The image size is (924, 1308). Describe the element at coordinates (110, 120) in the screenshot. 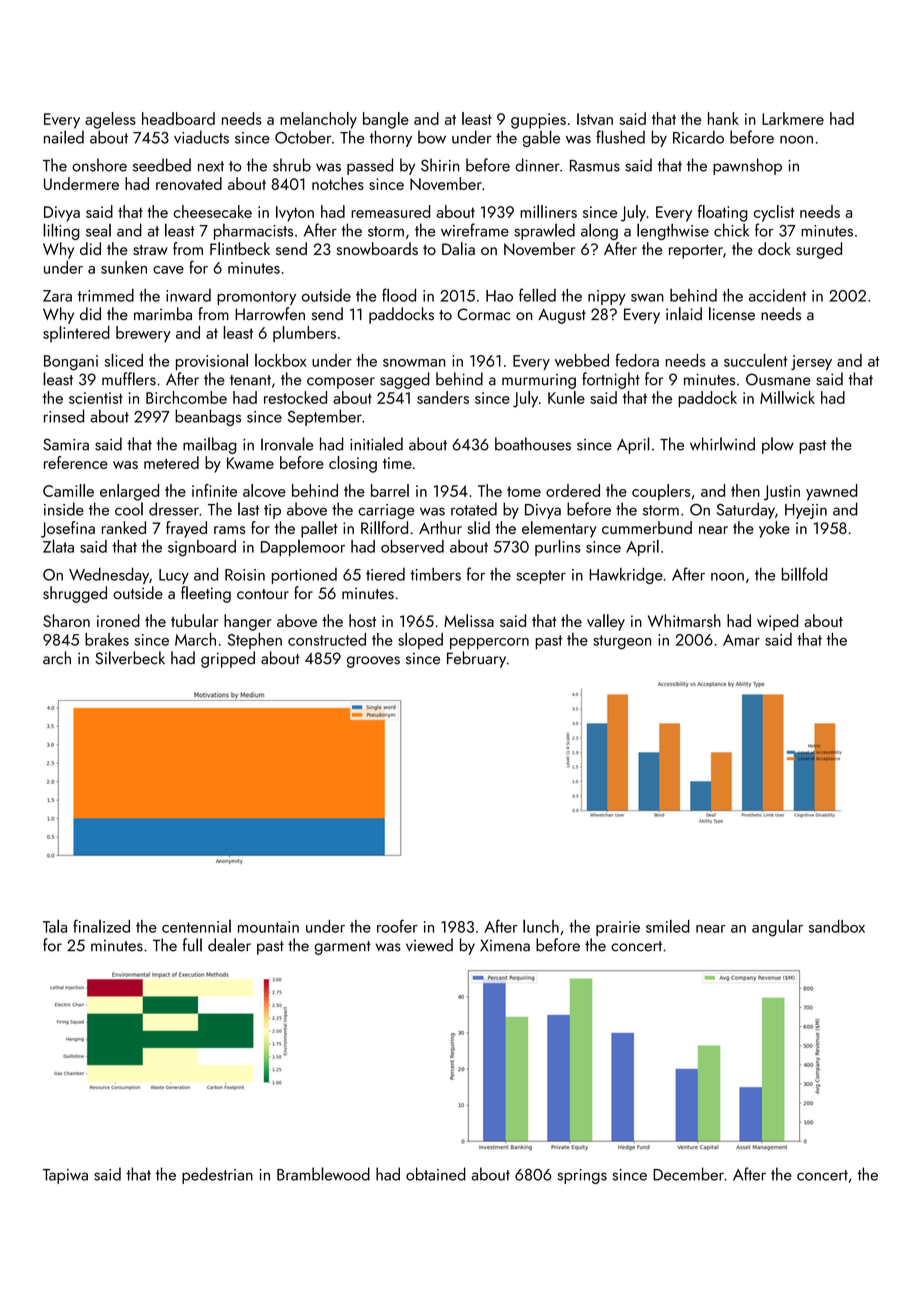

I see `ageless` at that location.
